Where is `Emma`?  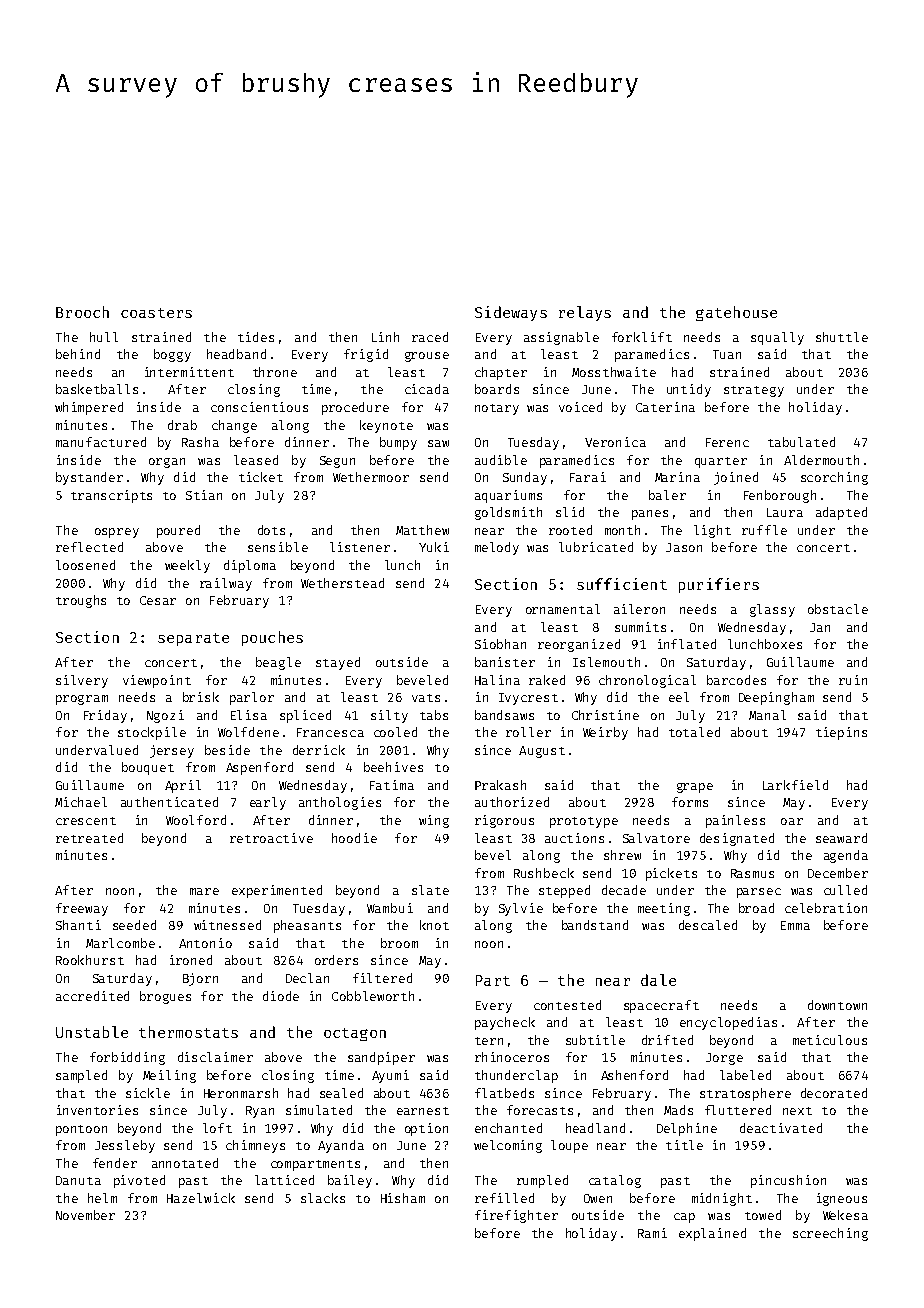
Emma is located at coordinates (795, 925).
